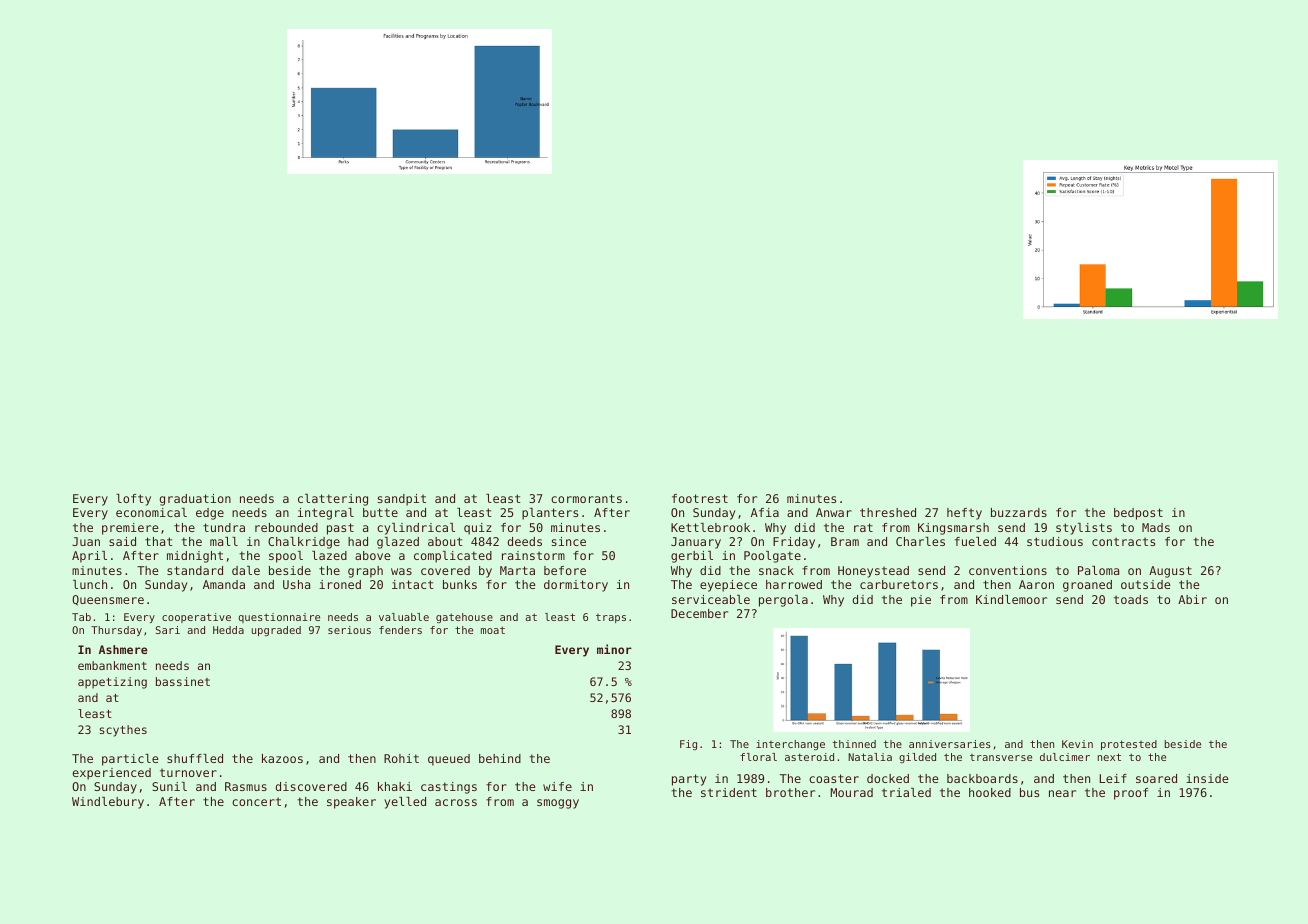  What do you see at coordinates (1131, 794) in the image?
I see `proof` at bounding box center [1131, 794].
